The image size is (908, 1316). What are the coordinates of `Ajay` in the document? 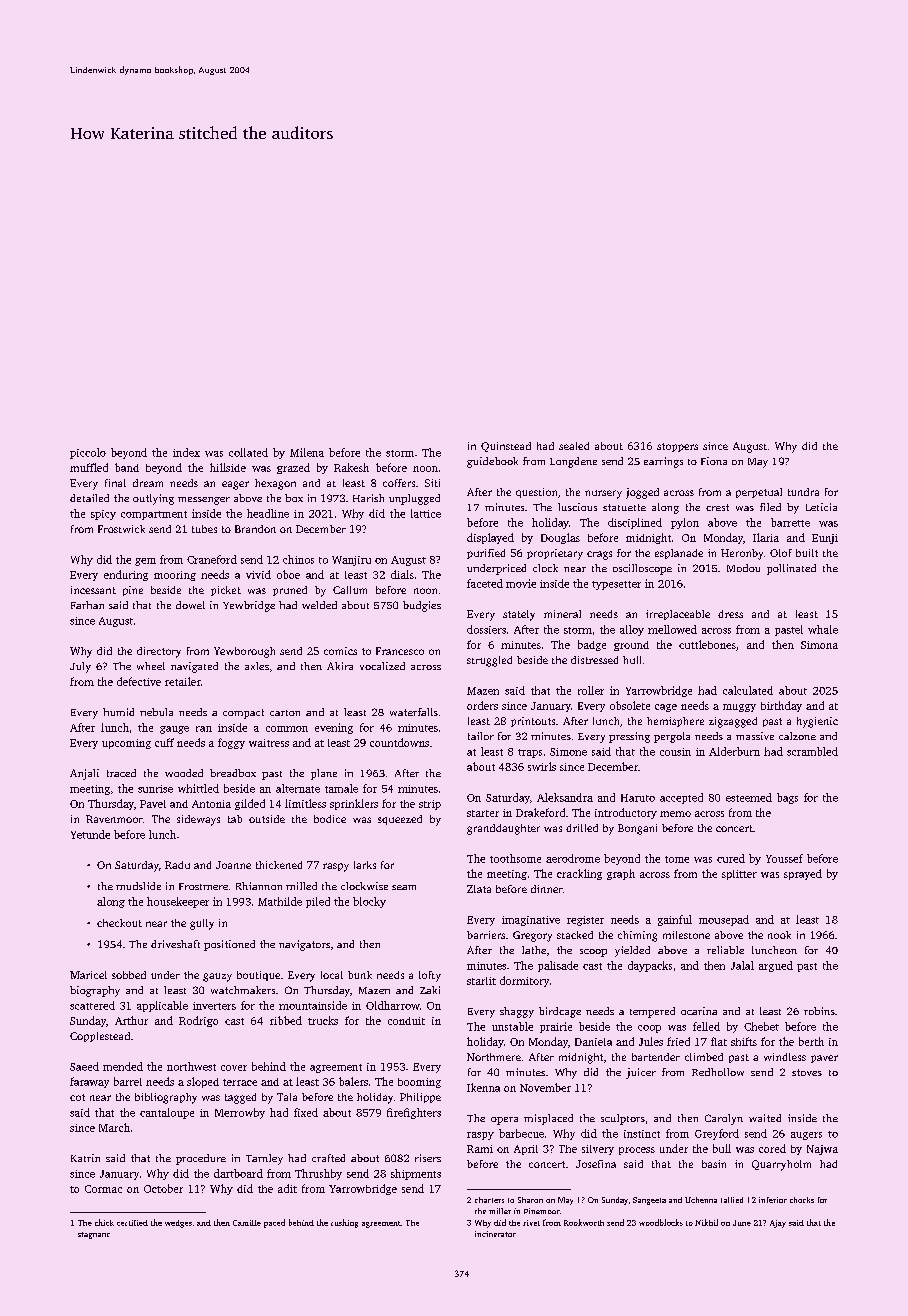 It's located at (778, 1224).
